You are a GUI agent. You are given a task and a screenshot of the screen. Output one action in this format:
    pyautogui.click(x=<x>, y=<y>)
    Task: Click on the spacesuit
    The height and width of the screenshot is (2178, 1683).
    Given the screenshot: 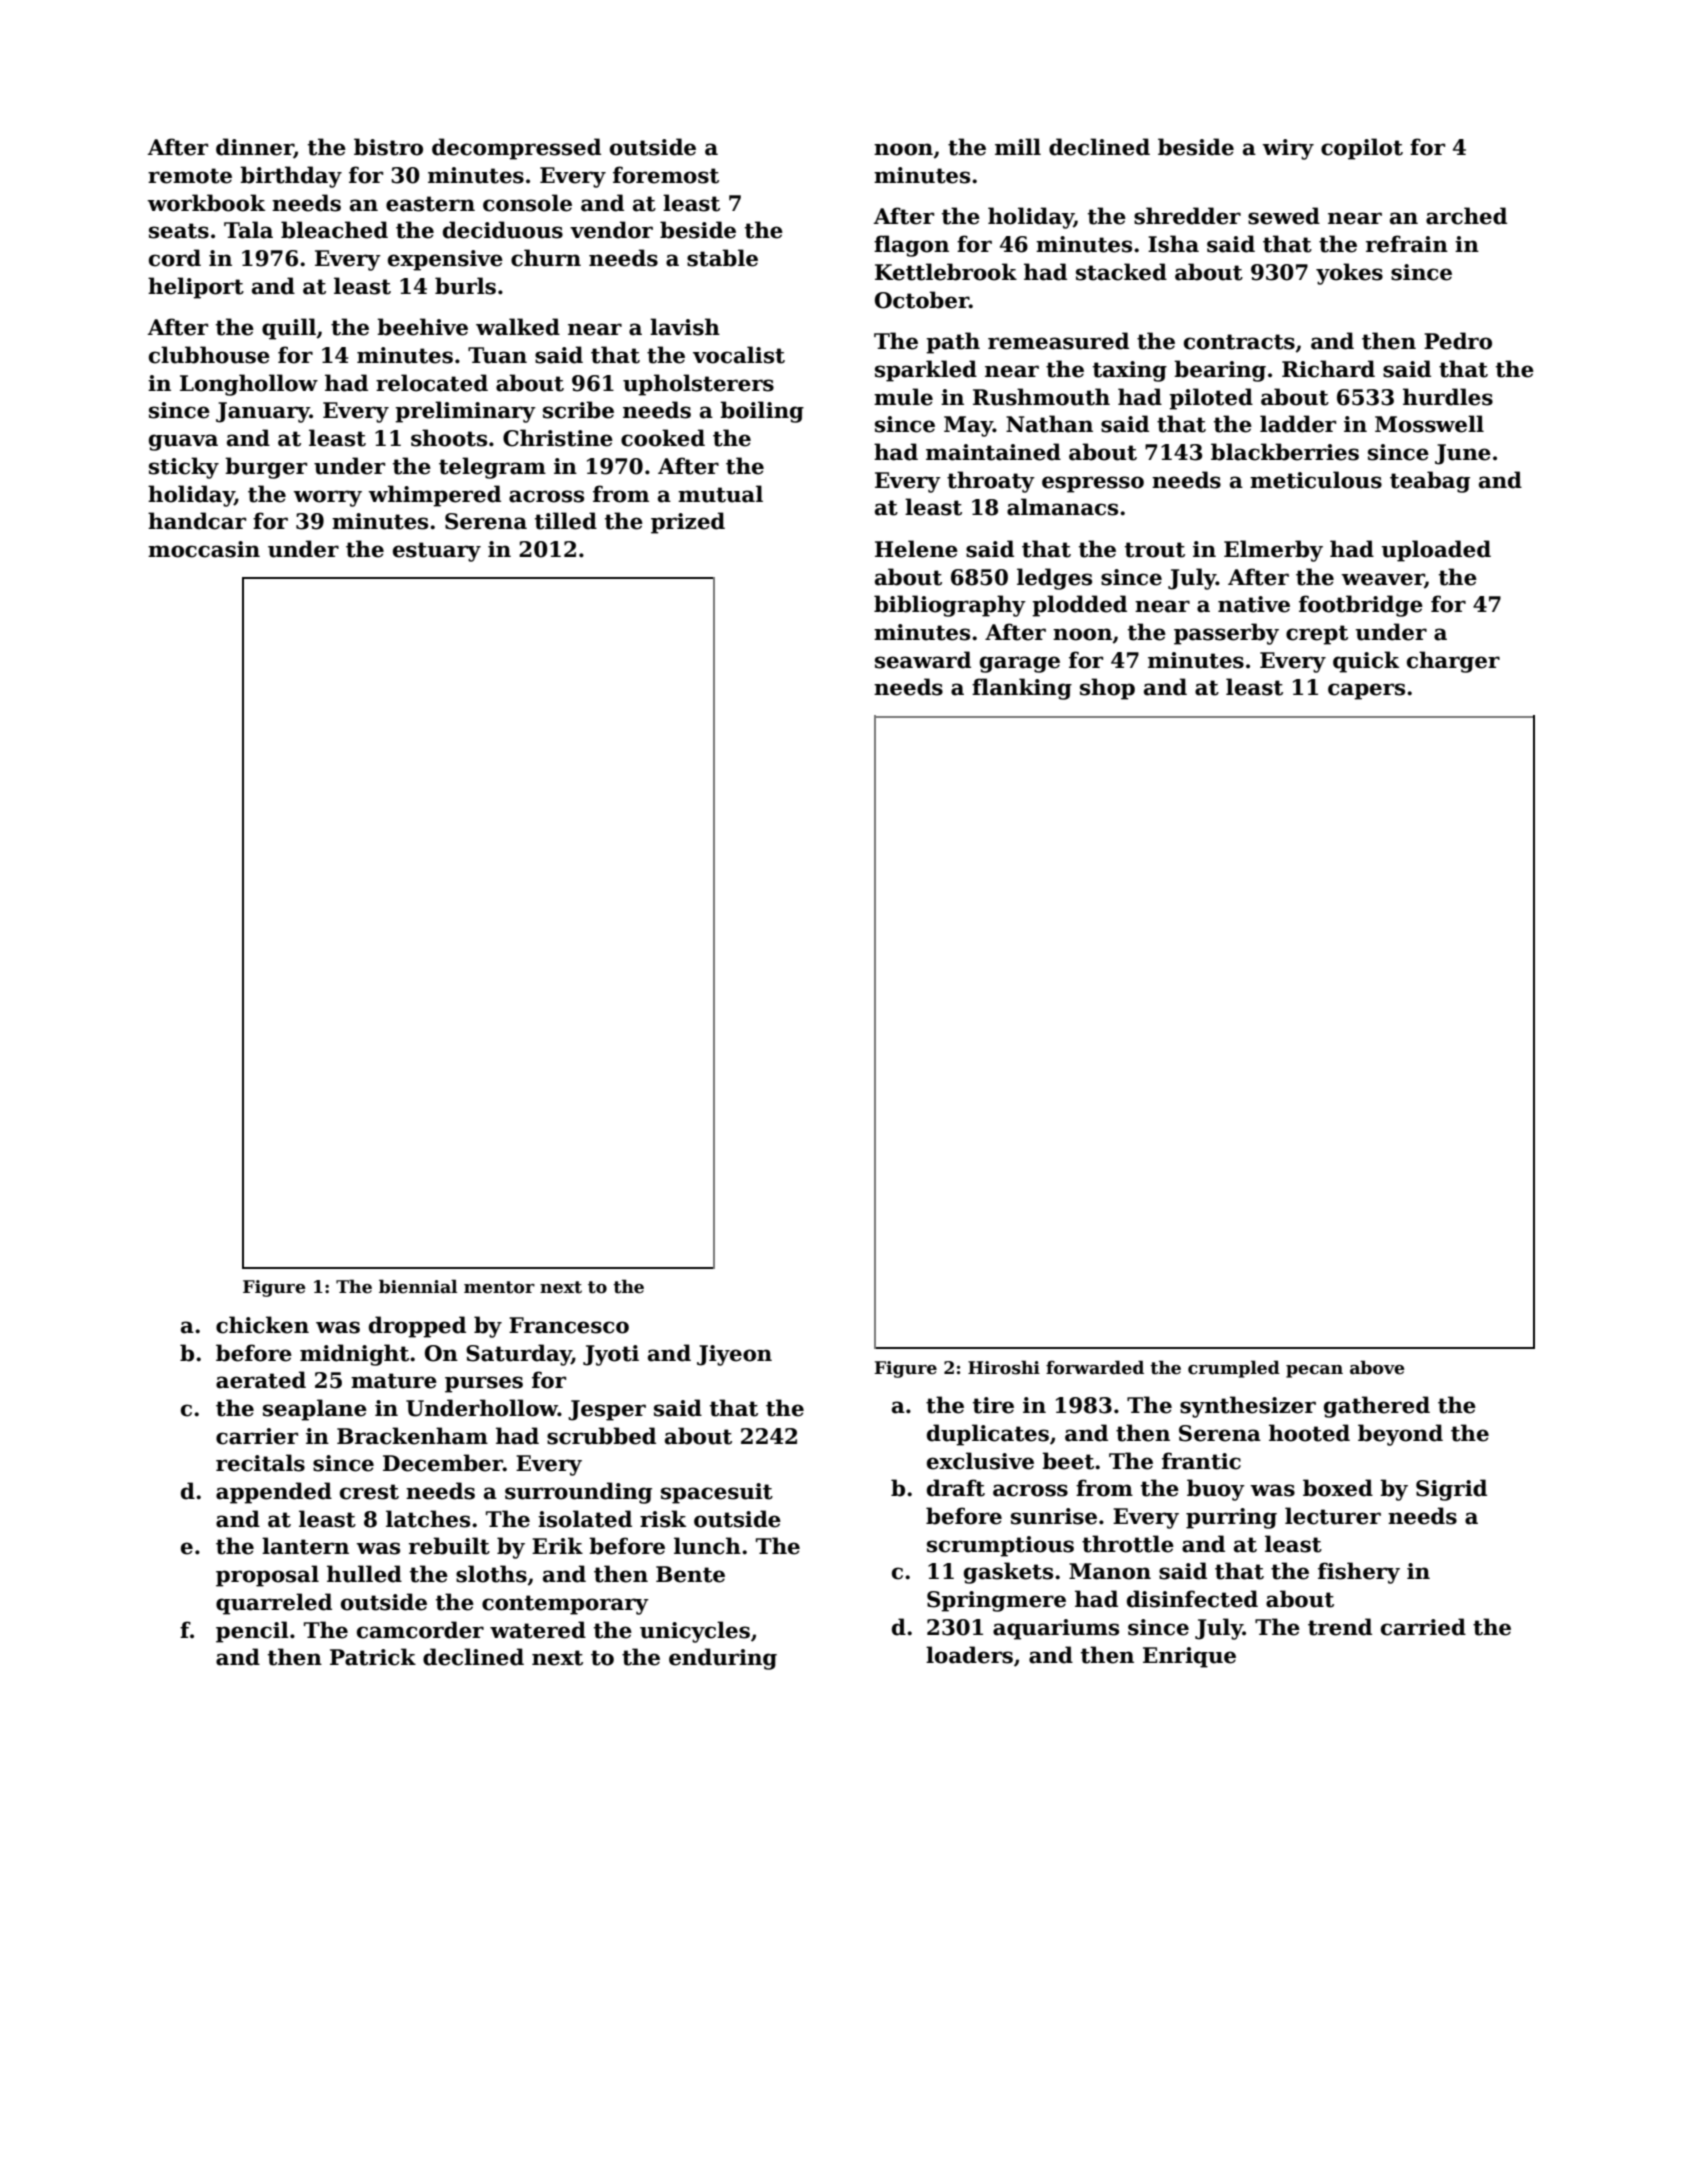 What is the action you would take?
    pyautogui.click(x=717, y=1493)
